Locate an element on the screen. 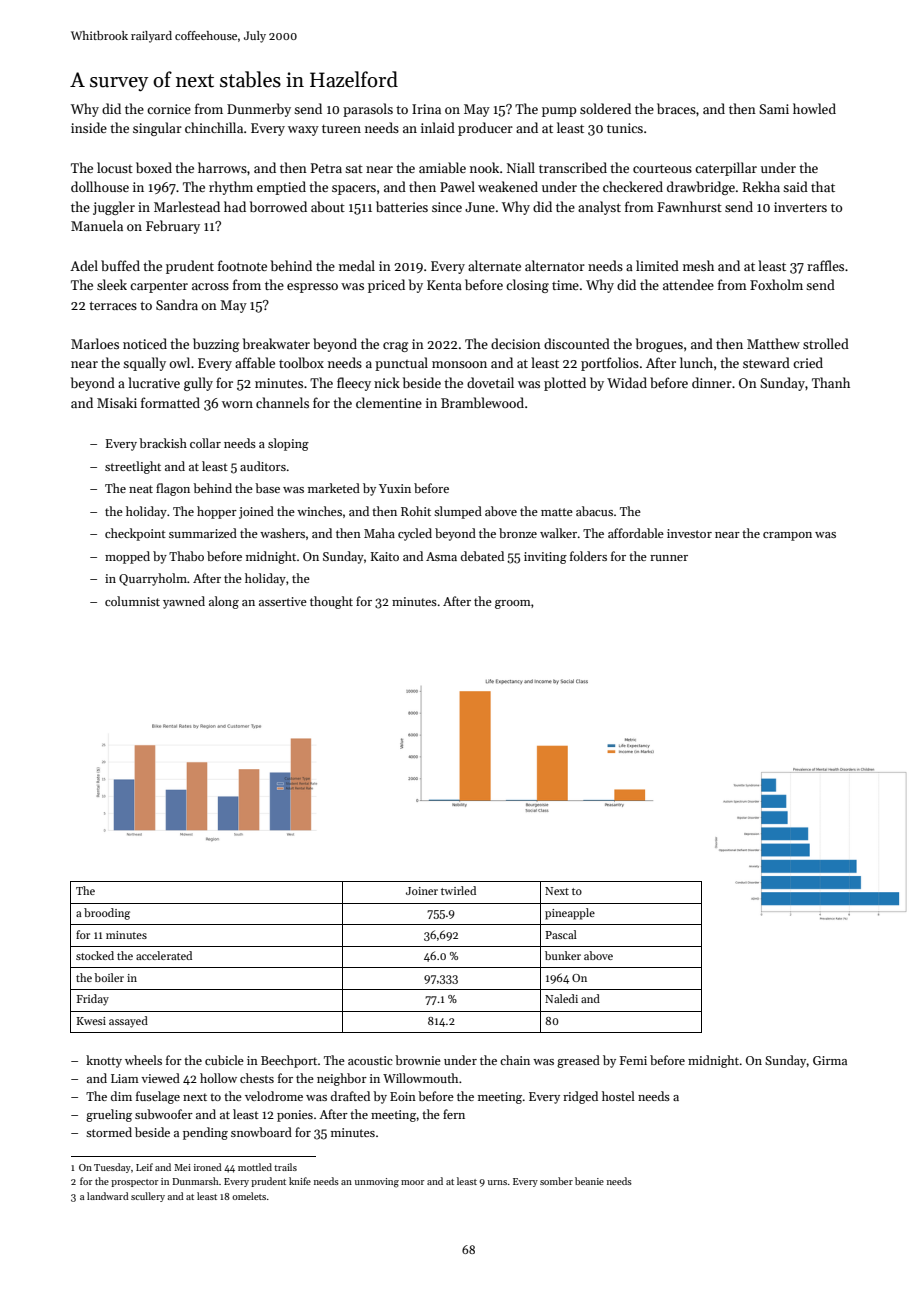  Foxholm is located at coordinates (776, 284).
